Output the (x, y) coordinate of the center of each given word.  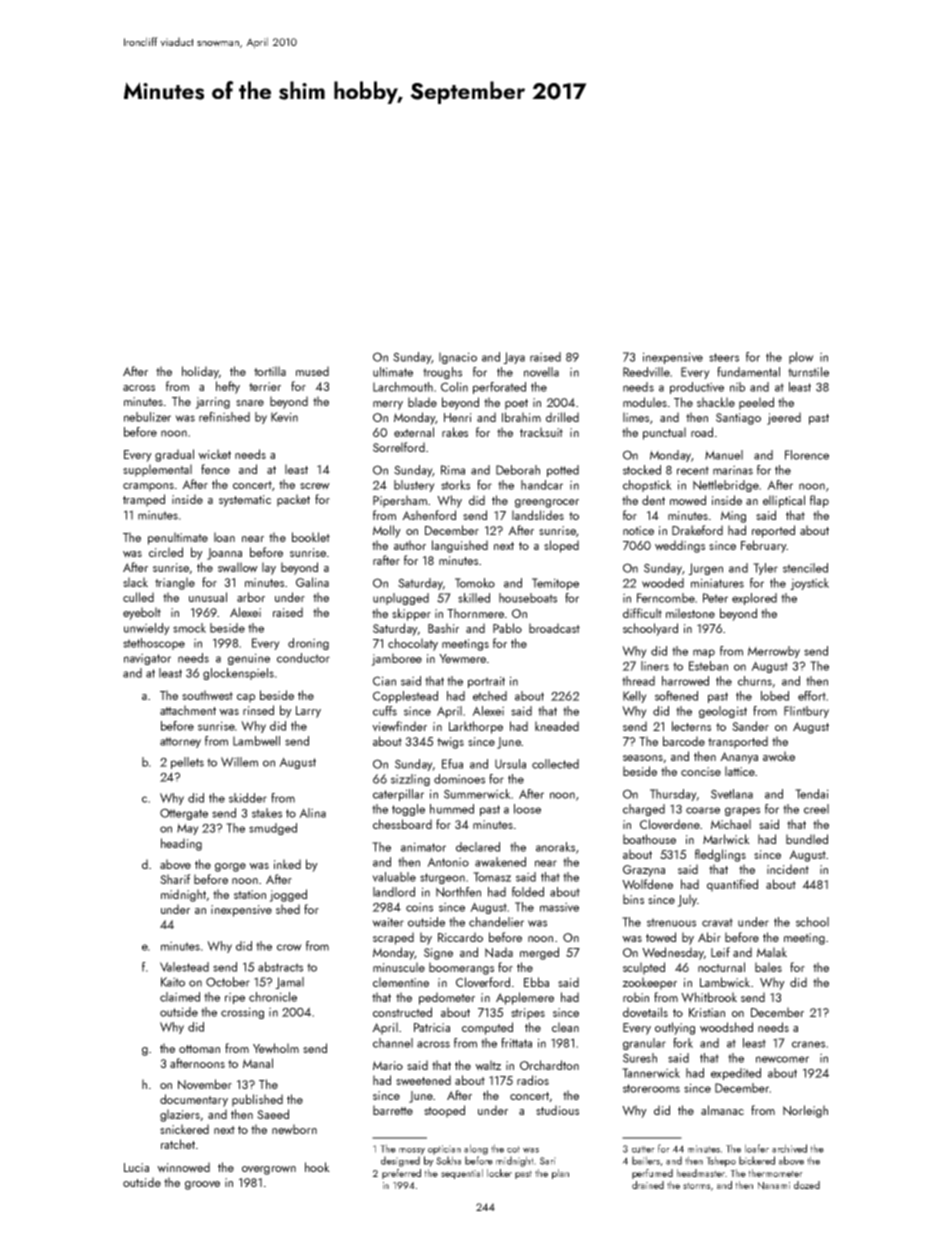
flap (819, 501)
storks (455, 485)
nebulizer (147, 417)
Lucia (136, 1167)
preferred (401, 1174)
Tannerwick (651, 1073)
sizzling (410, 780)
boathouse (649, 839)
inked (287, 864)
